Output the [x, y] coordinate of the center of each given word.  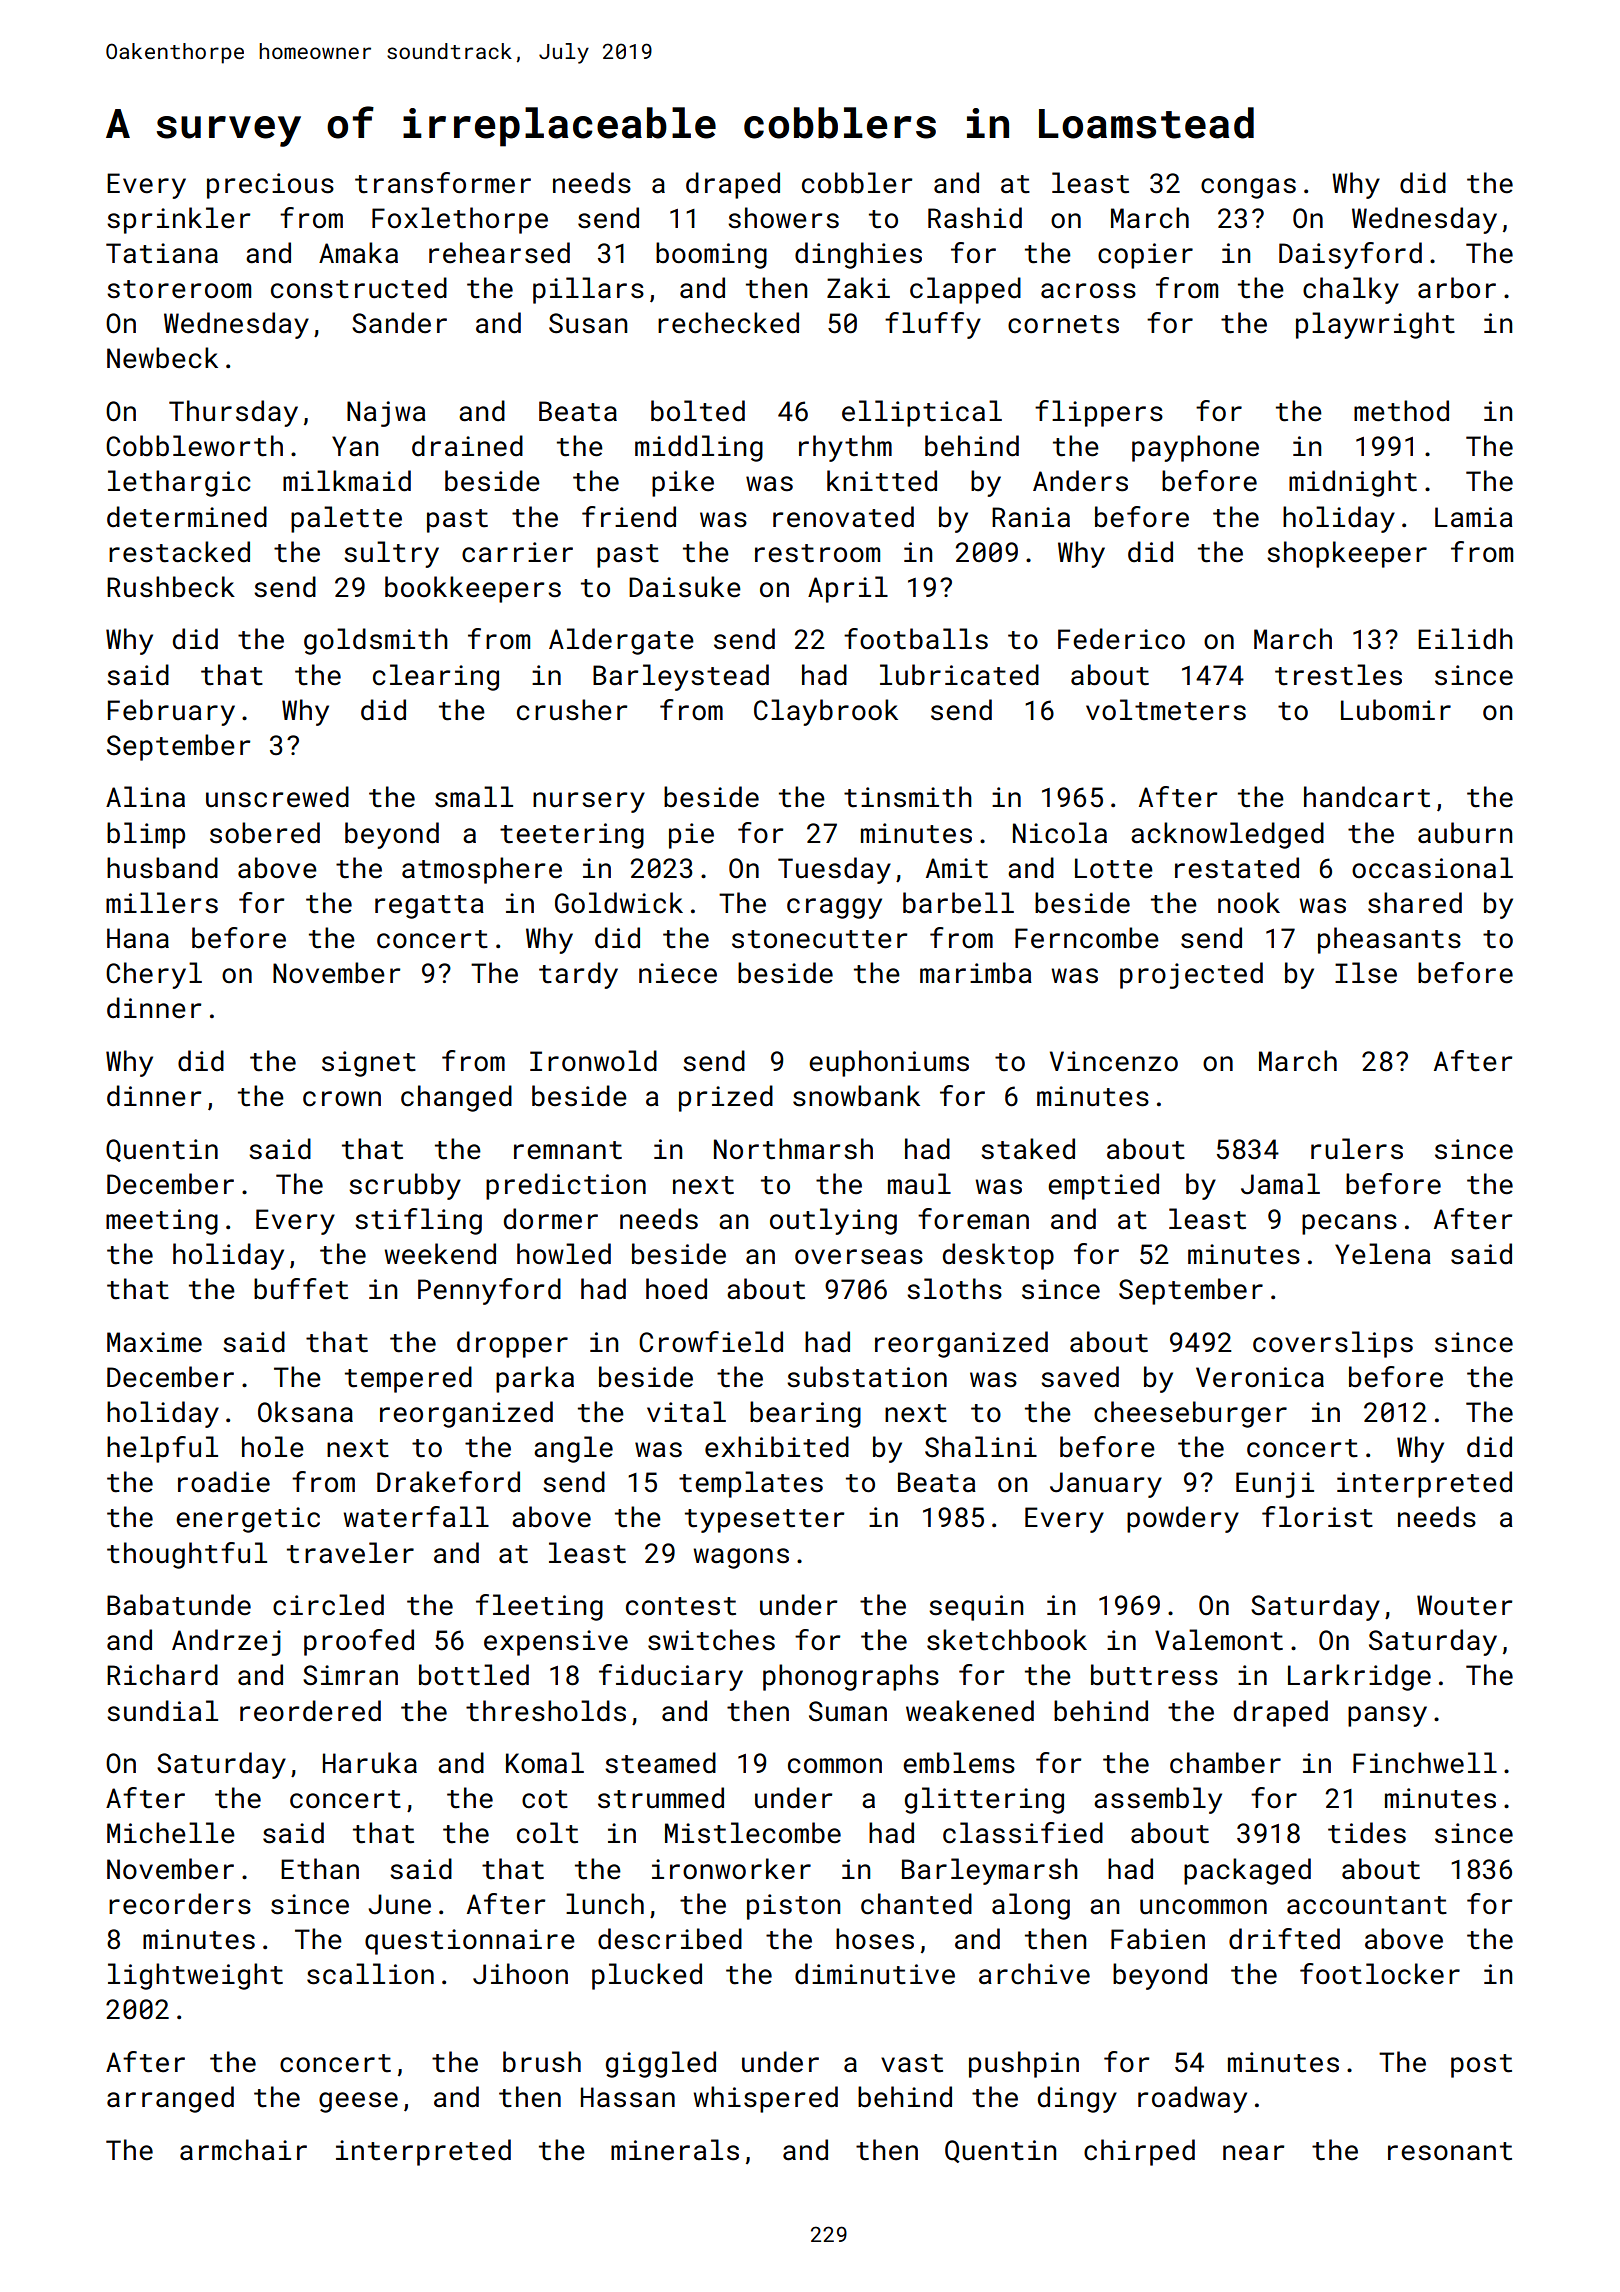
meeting [162, 1222]
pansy [1387, 1716]
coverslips [1333, 1344]
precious [270, 186]
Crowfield [711, 1342]
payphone [1195, 448]
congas [1248, 188]
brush [542, 2062]
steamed [660, 1763]
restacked [179, 552]
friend [629, 517]
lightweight [195, 1976]
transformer [443, 183]
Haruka [370, 1763]
